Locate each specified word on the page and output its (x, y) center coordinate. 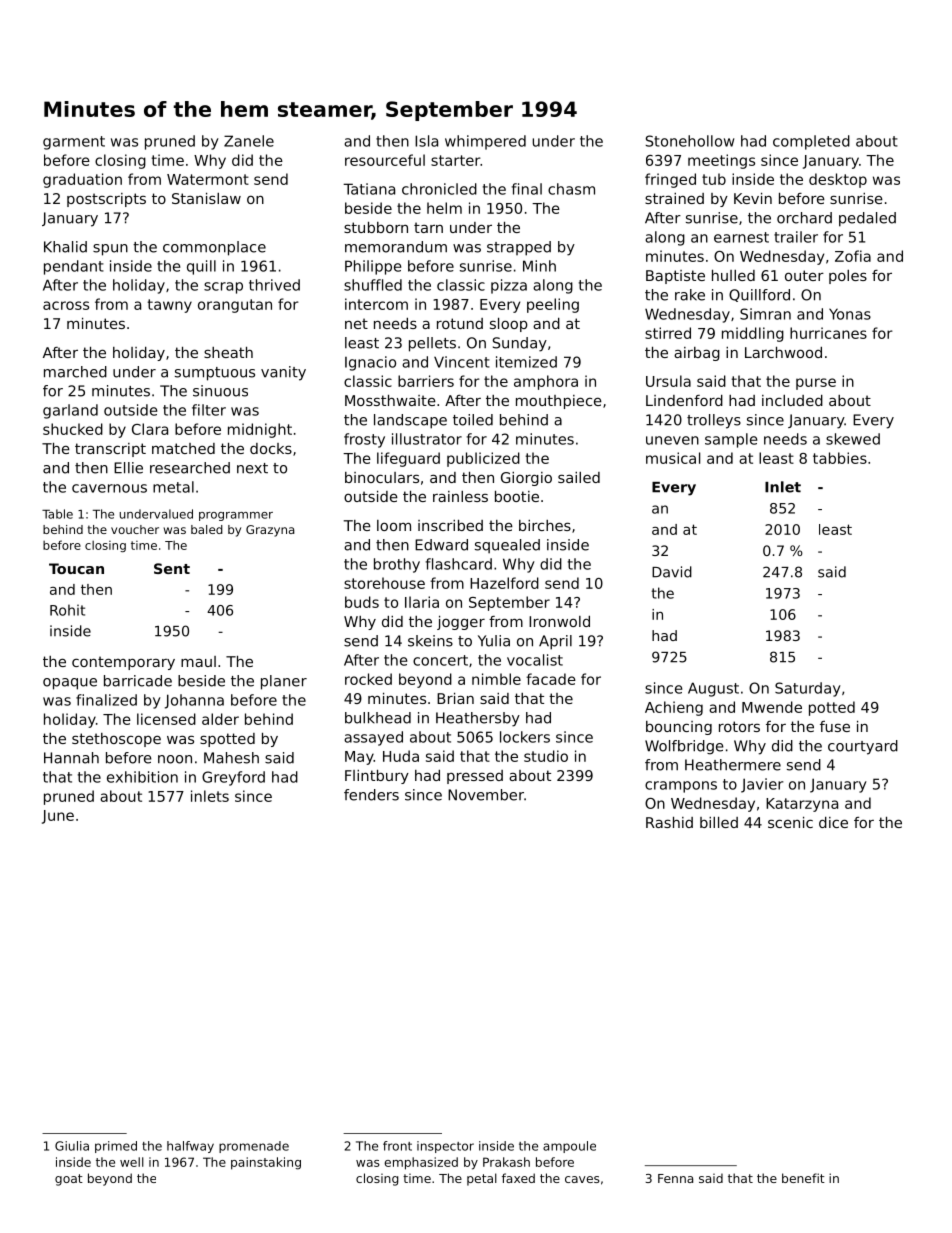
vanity (283, 373)
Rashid (669, 822)
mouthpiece (559, 402)
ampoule (569, 1147)
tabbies (840, 458)
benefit (803, 1178)
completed (811, 142)
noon (175, 759)
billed (719, 822)
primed (116, 1147)
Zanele (249, 141)
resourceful (385, 160)
